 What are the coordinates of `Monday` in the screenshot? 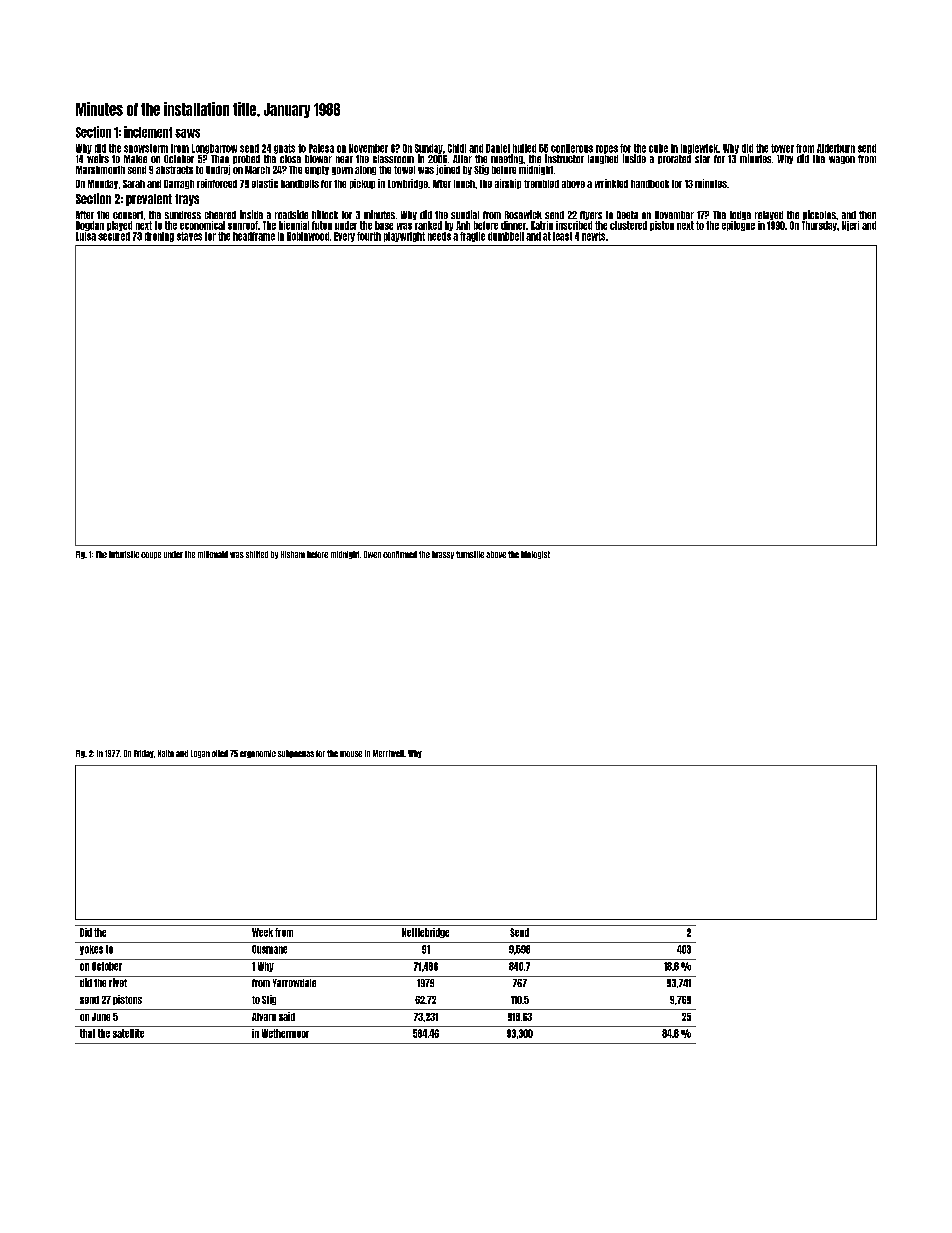 It's located at (103, 184).
